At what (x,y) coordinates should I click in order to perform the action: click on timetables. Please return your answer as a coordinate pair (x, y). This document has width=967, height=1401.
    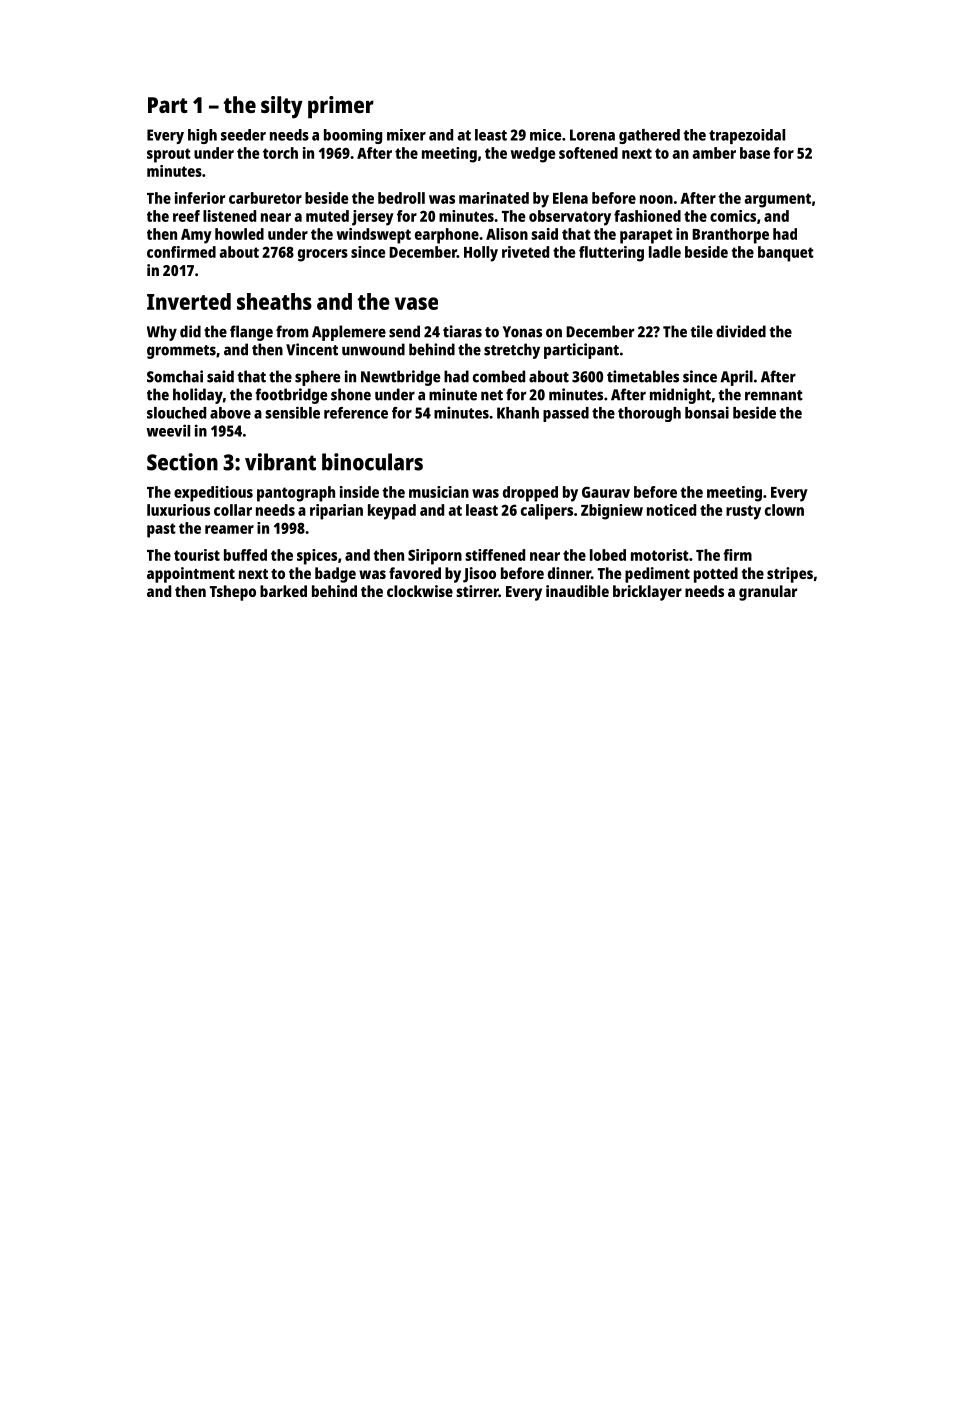
    Looking at the image, I should click on (643, 376).
